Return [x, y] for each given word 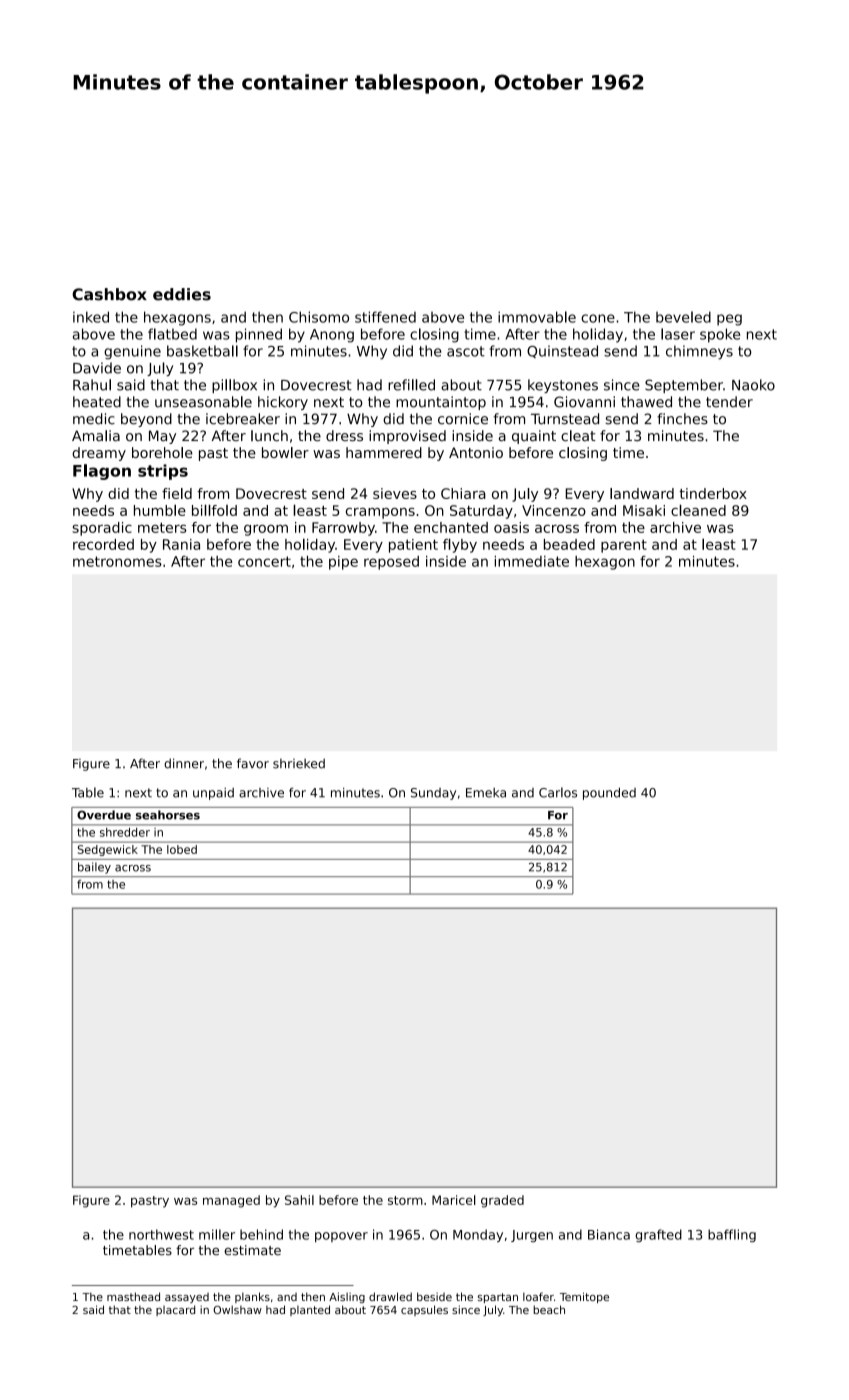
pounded [609, 793]
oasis [511, 527]
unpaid [213, 794]
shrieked [299, 763]
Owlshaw [237, 1309]
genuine [132, 352]
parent [624, 546]
